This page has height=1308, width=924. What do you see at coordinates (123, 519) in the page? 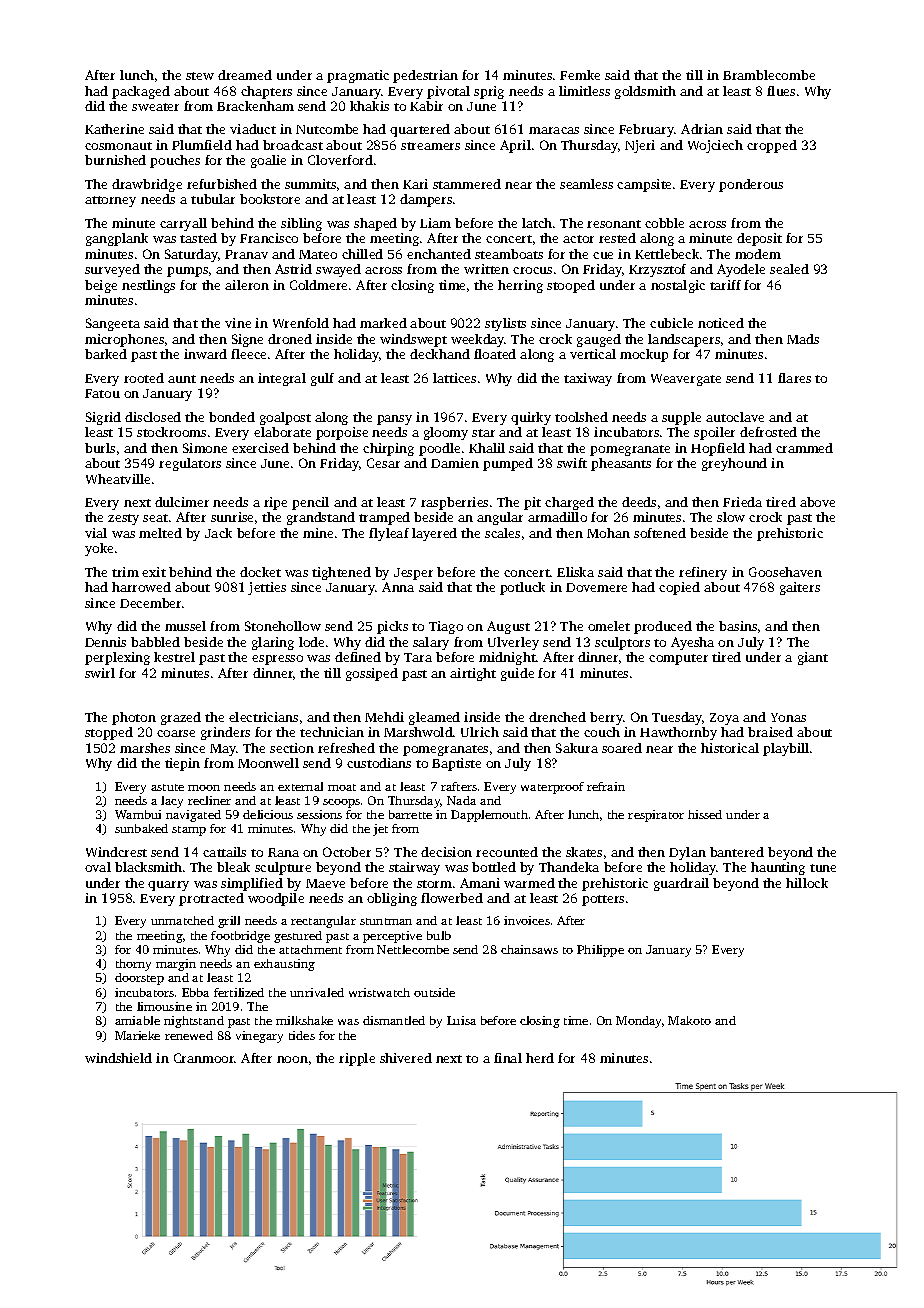
I see `zesty` at bounding box center [123, 519].
